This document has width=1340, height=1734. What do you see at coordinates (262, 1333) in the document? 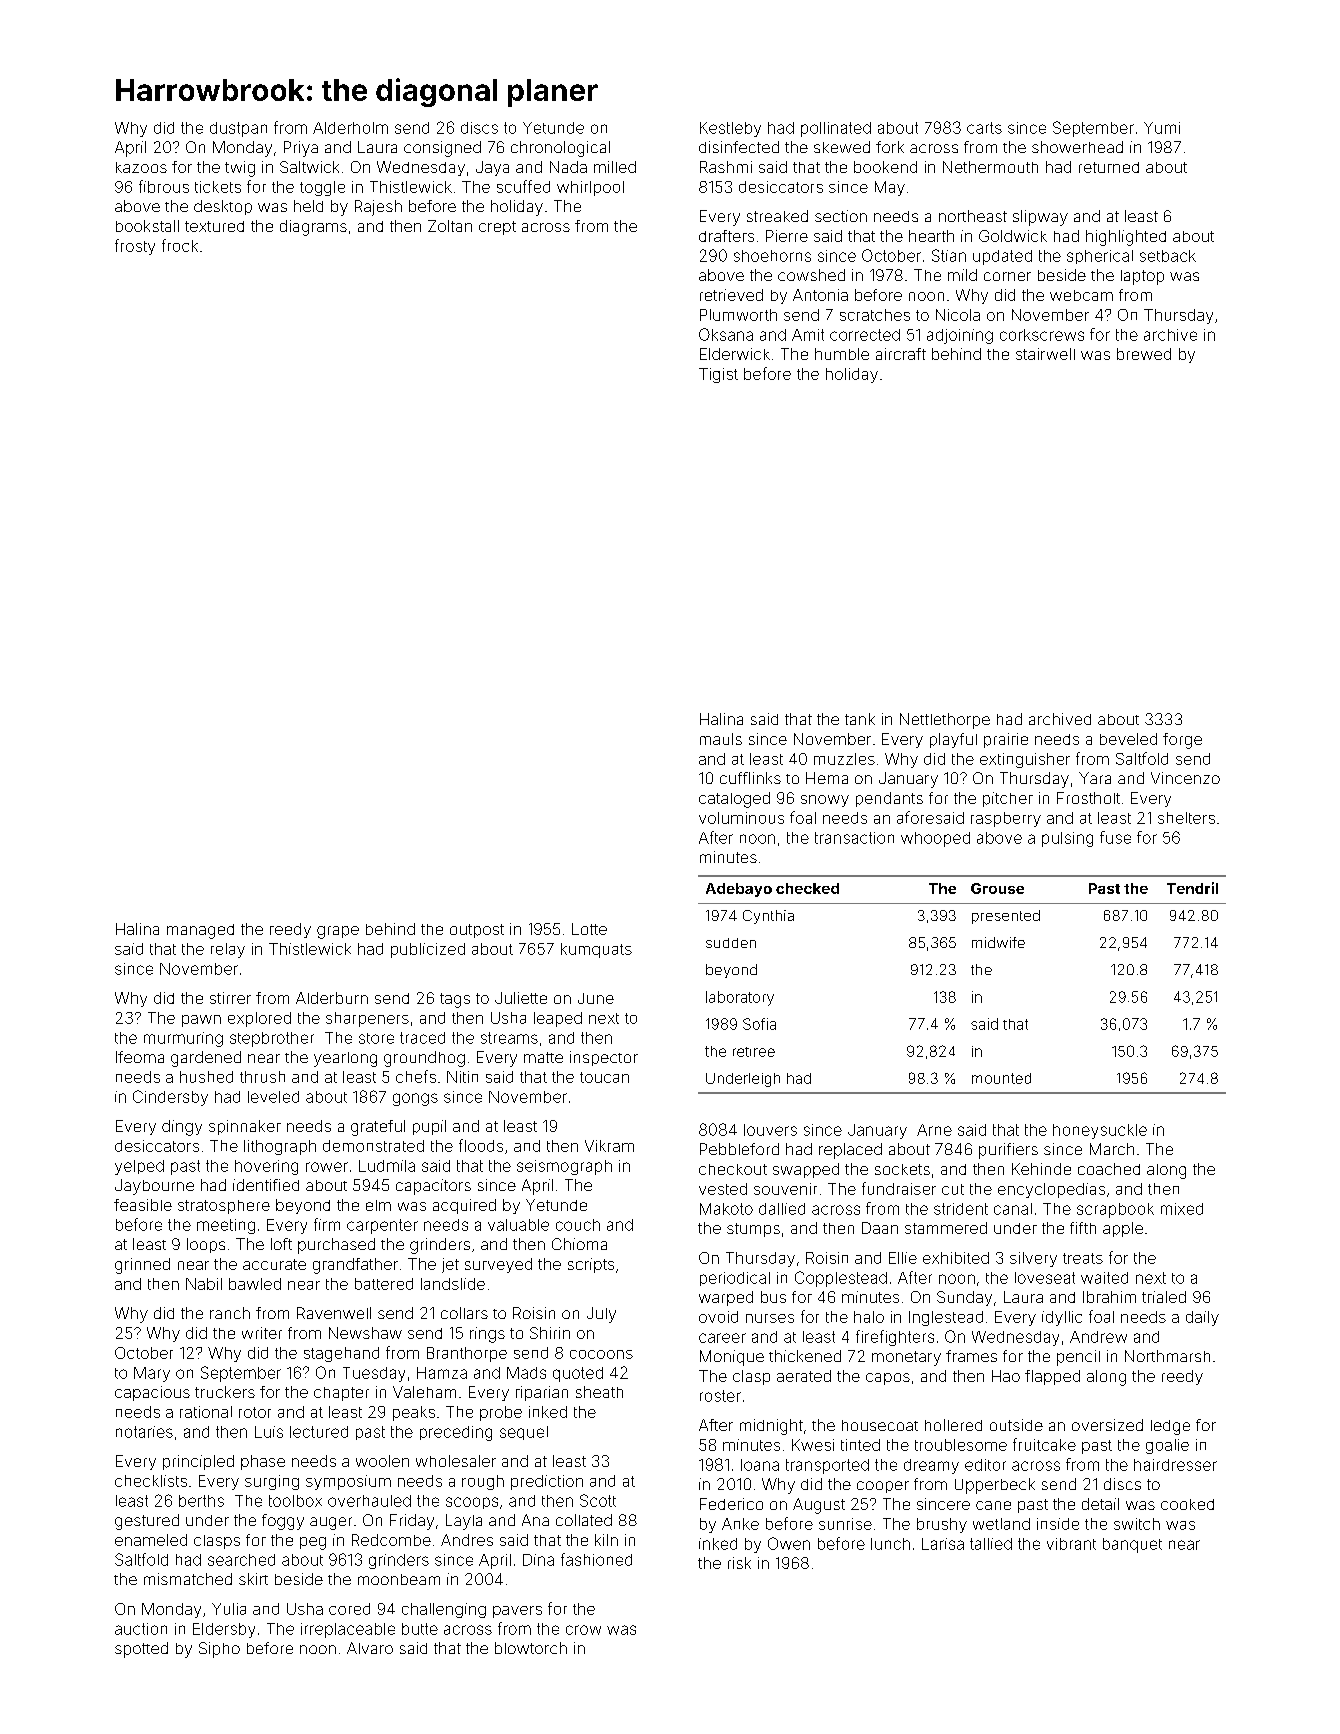
I see `writer` at bounding box center [262, 1333].
